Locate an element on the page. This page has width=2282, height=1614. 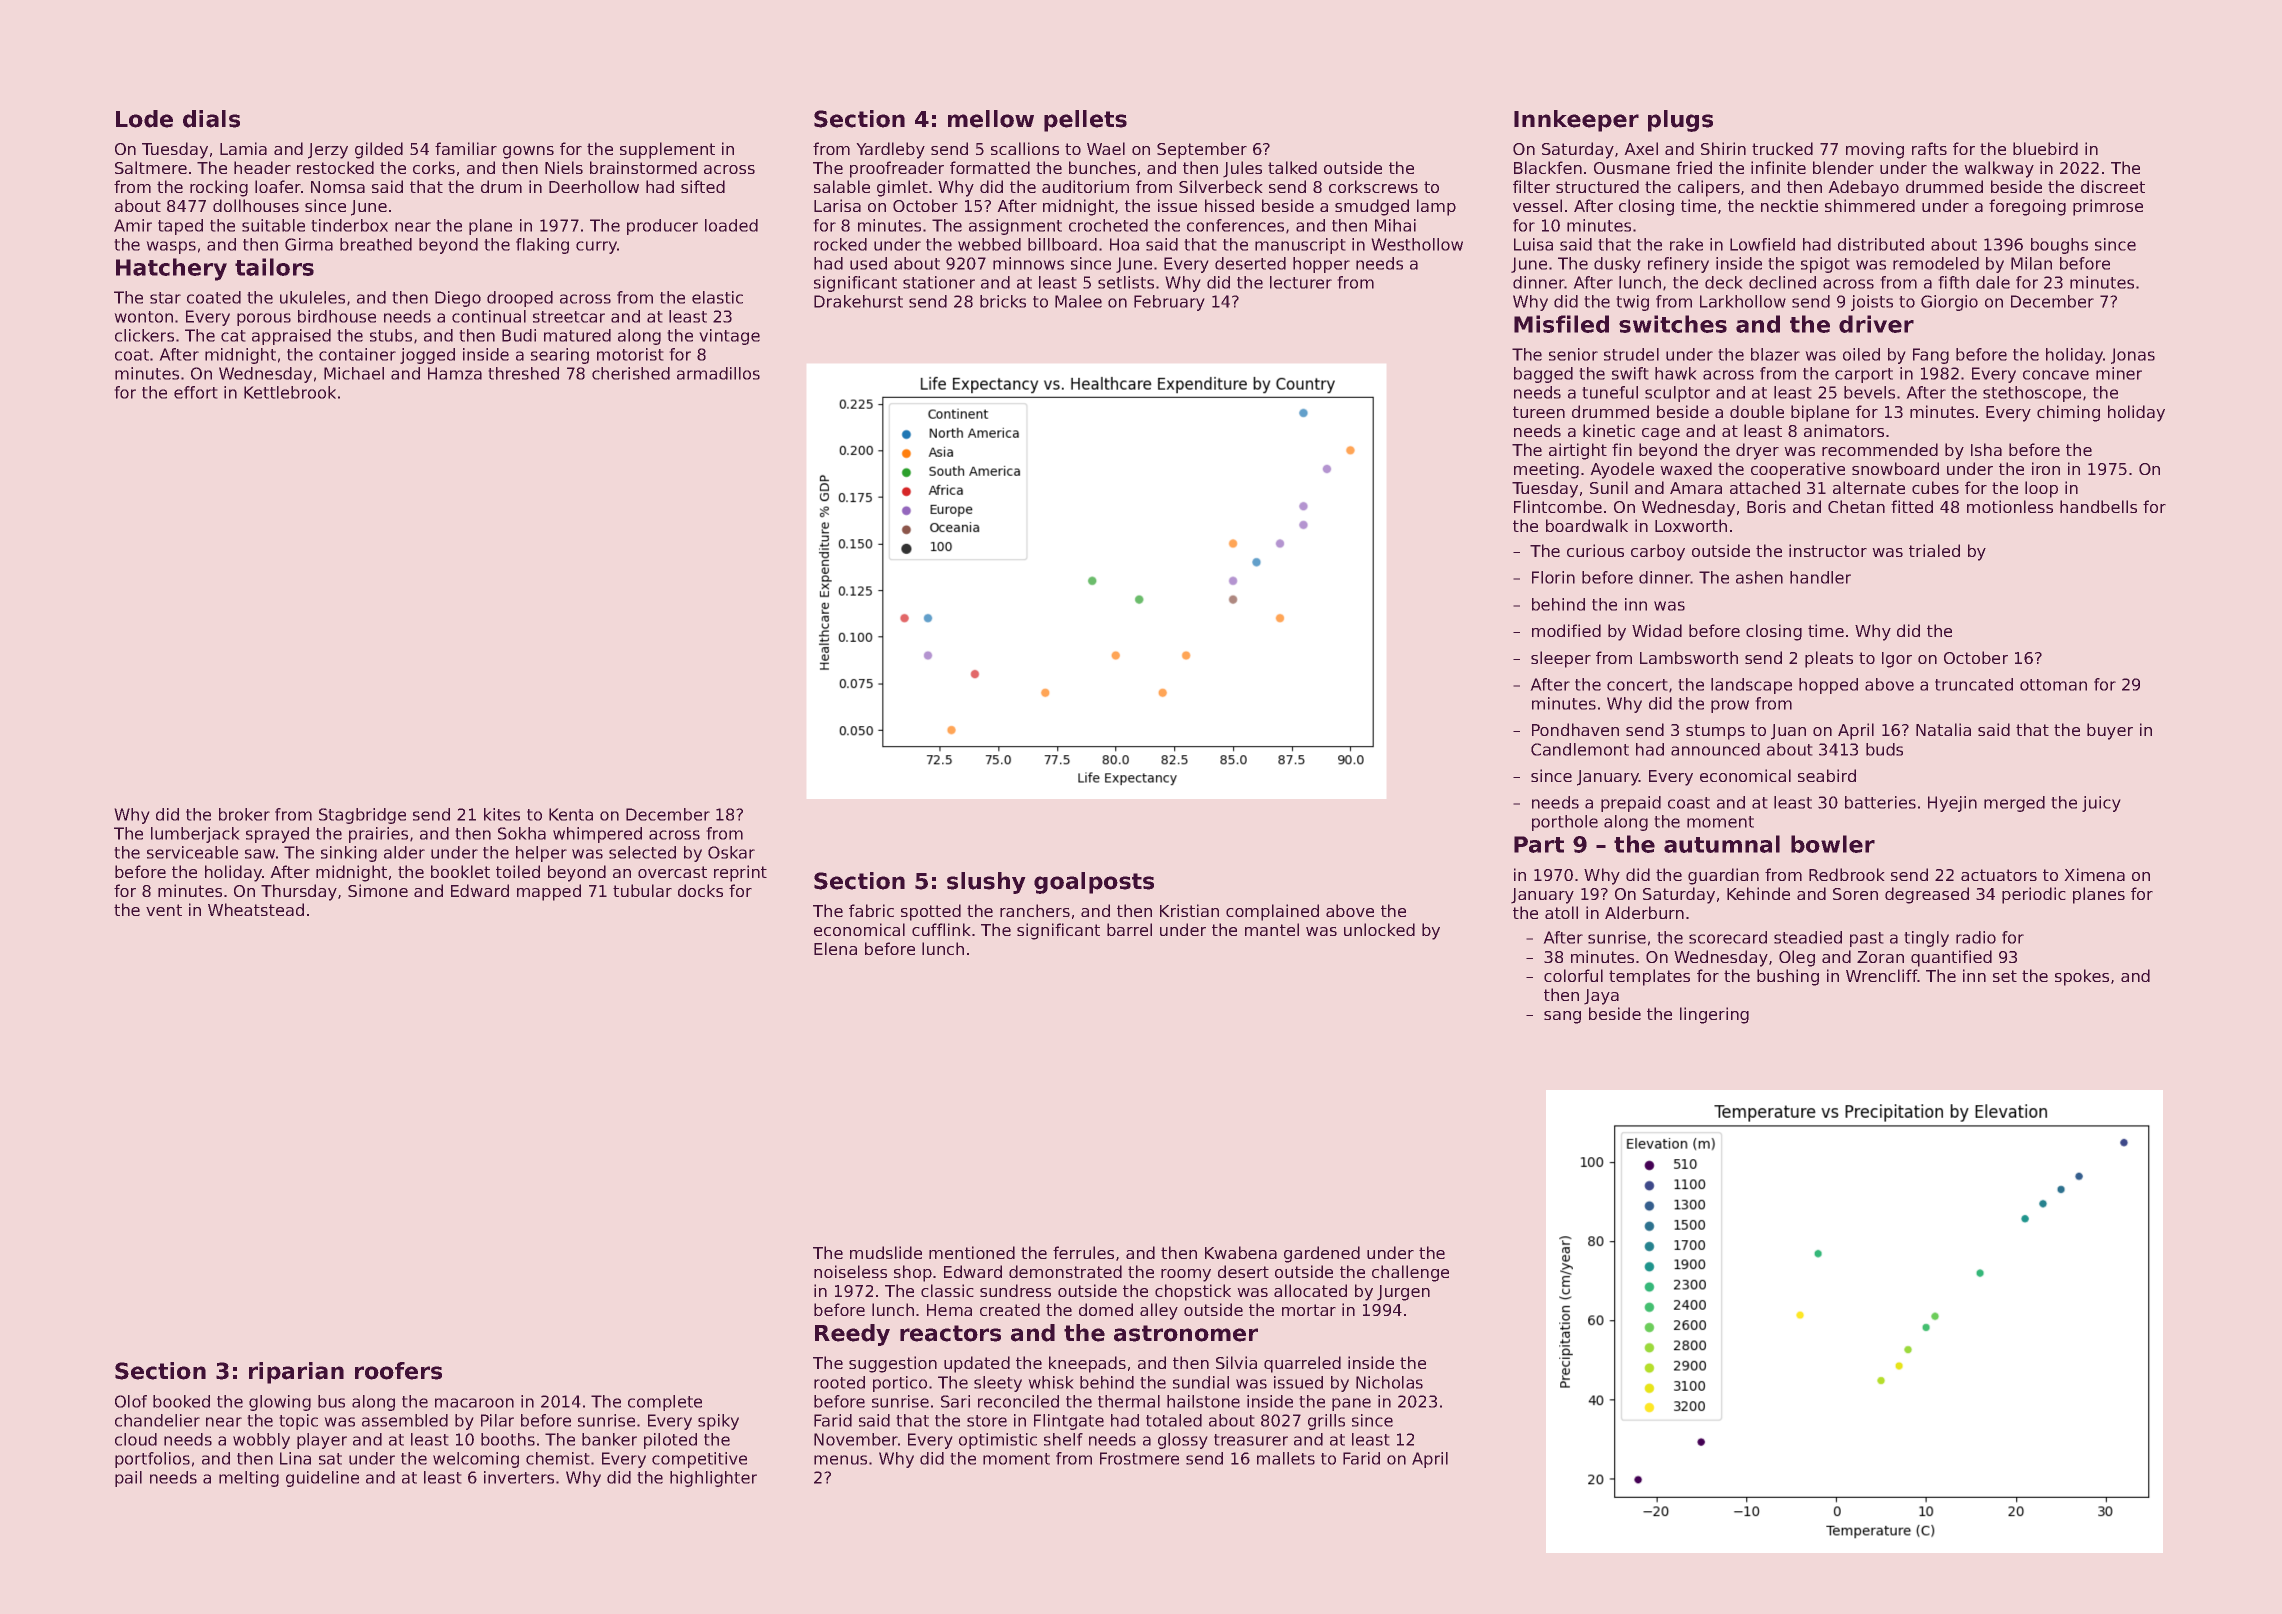
Florin is located at coordinates (1553, 577).
